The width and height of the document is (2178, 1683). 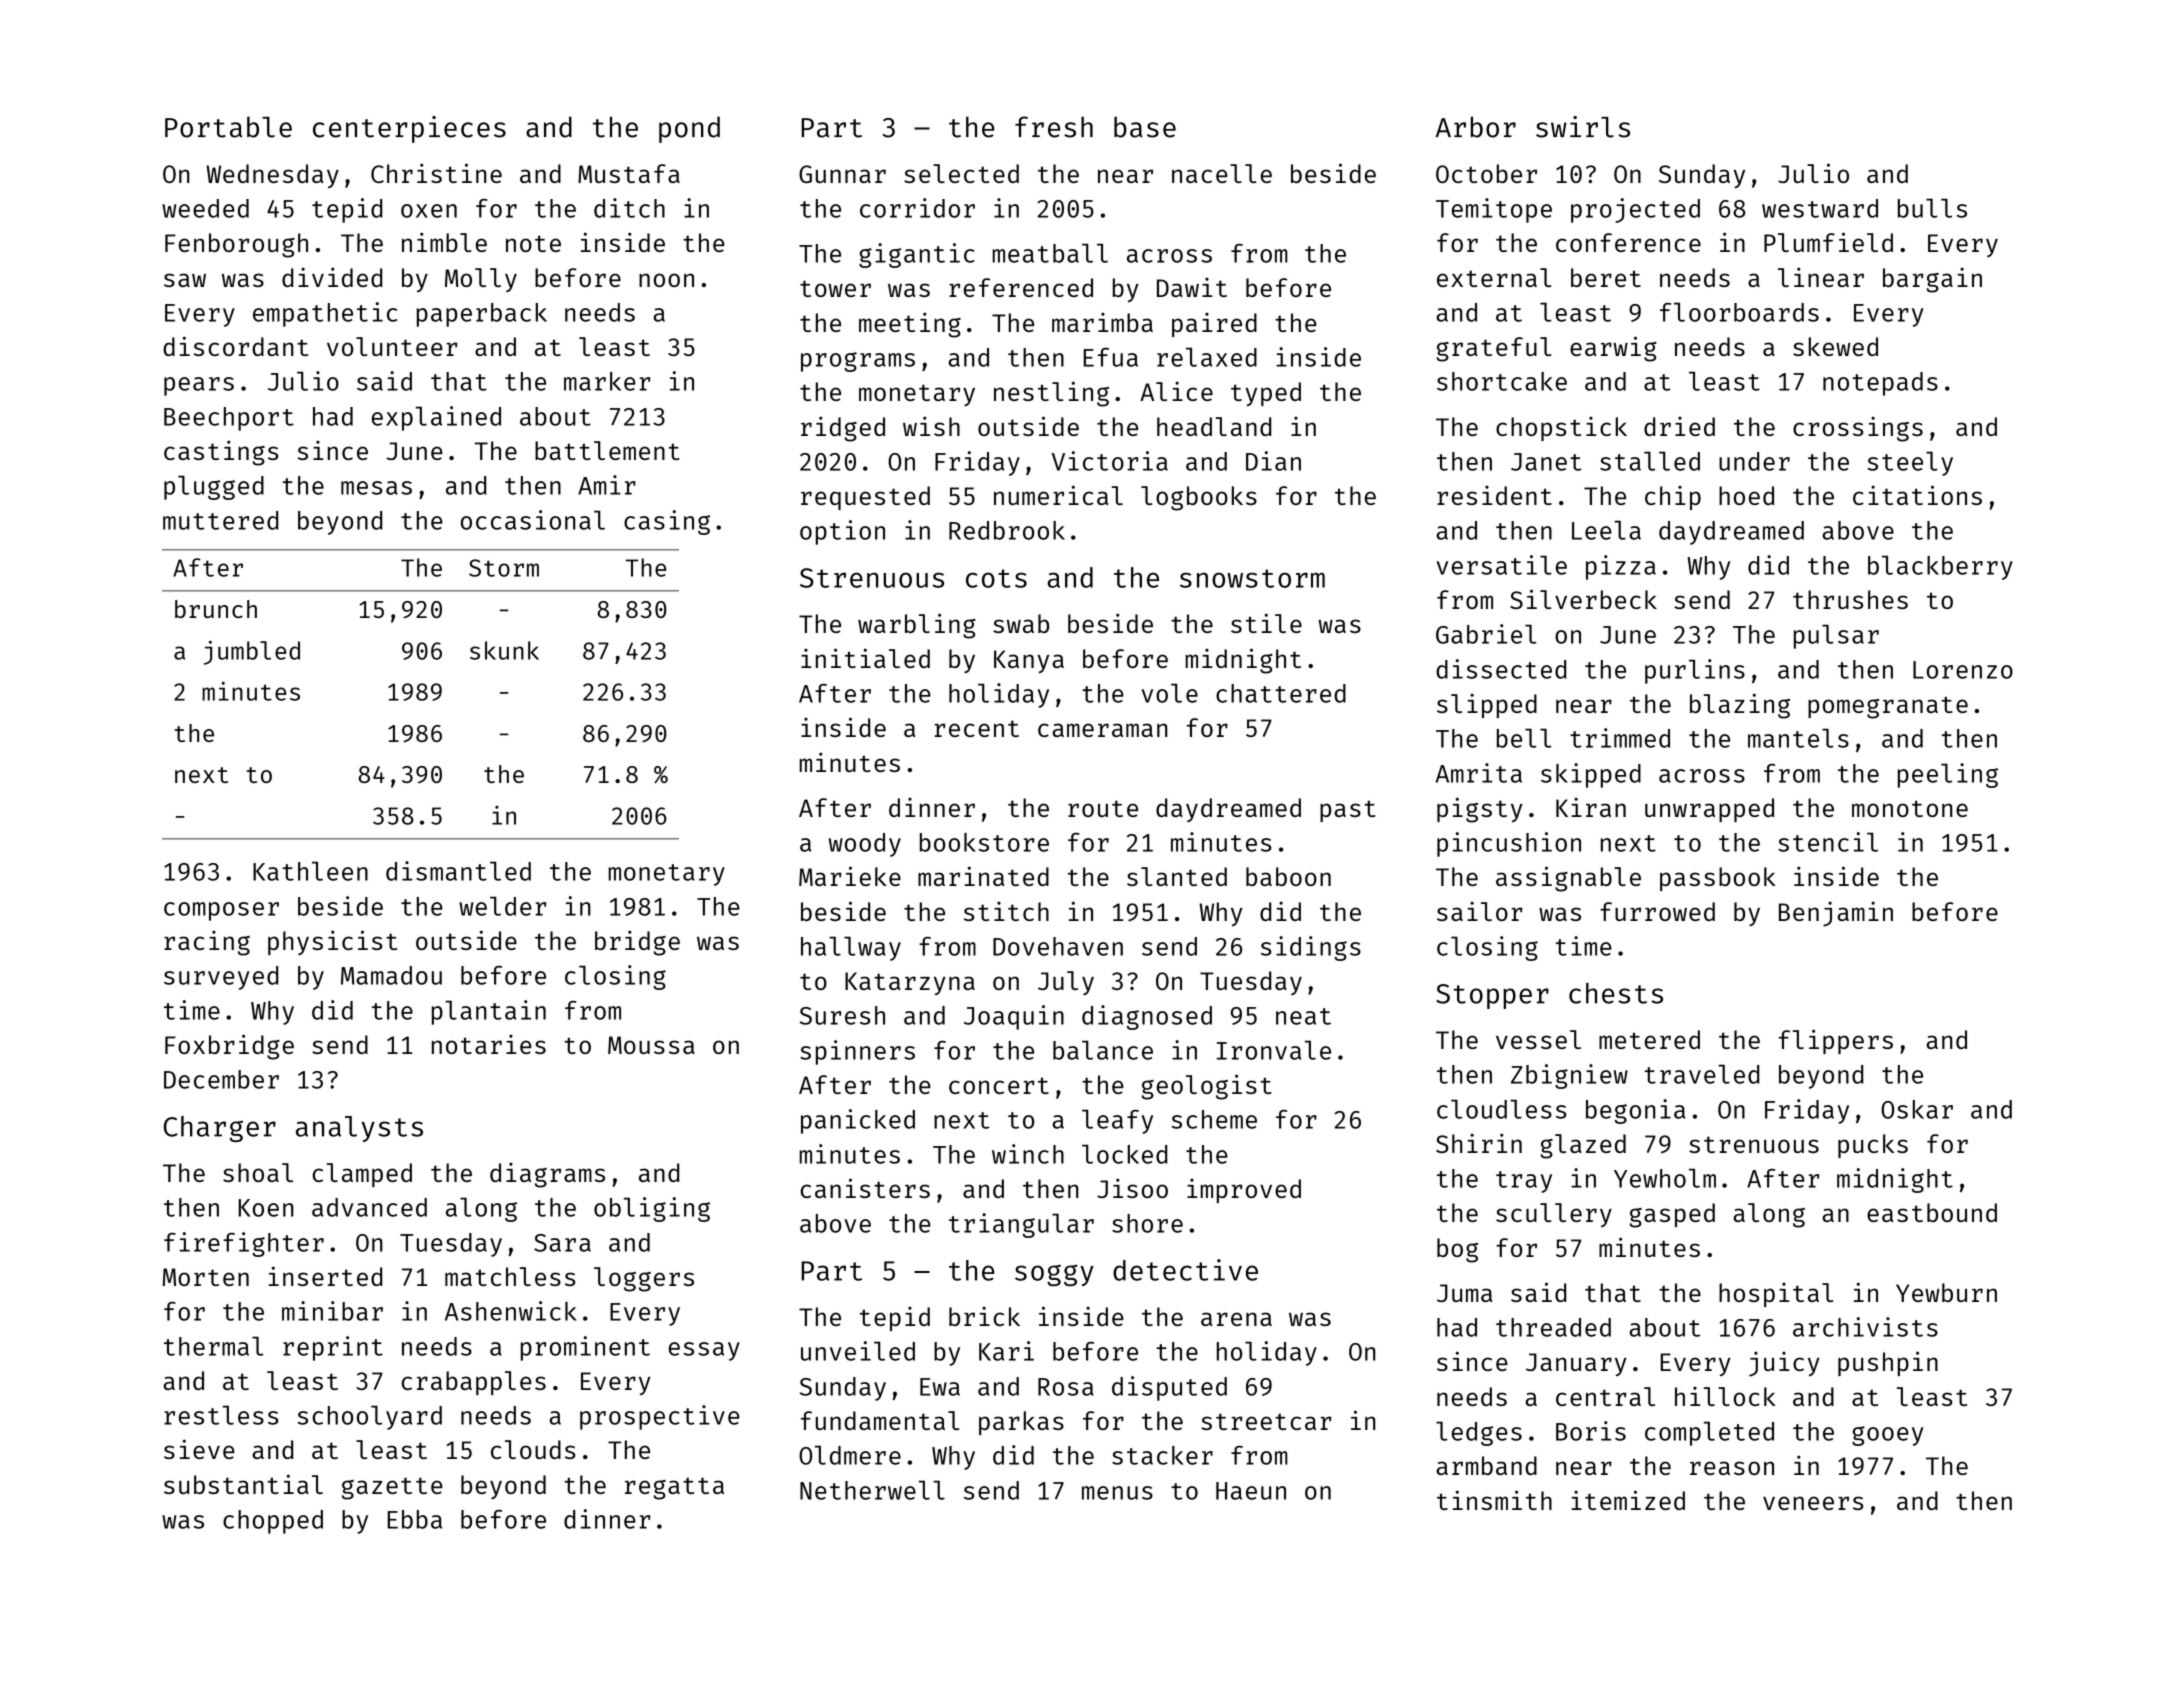 What do you see at coordinates (917, 255) in the document?
I see `gigantic` at bounding box center [917, 255].
